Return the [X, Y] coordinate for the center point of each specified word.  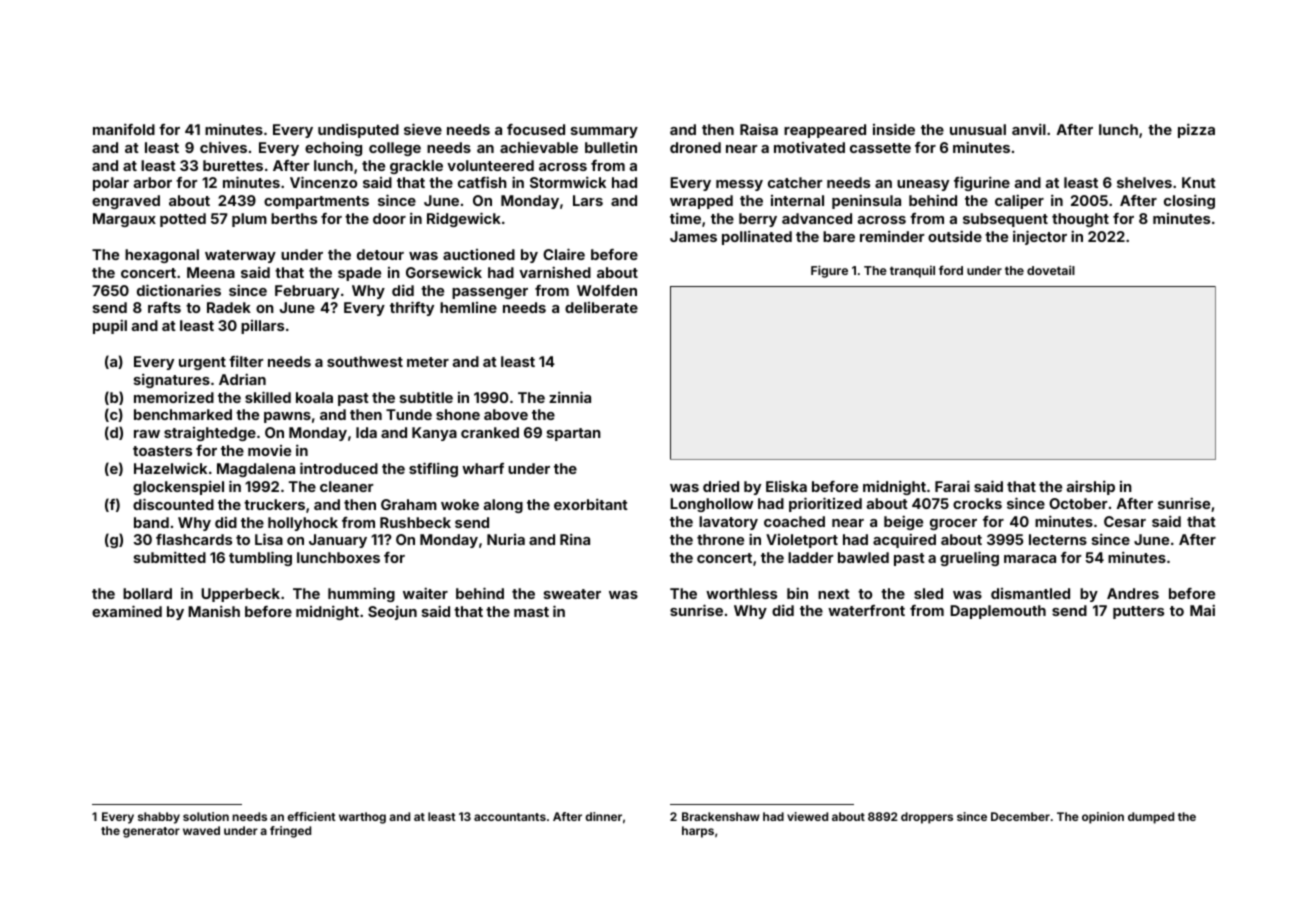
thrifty [412, 308]
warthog [362, 818]
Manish [214, 611]
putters [1138, 612]
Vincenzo [323, 182]
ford [951, 270]
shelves [1144, 182]
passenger [490, 293]
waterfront [866, 610]
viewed [807, 816]
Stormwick [568, 182]
